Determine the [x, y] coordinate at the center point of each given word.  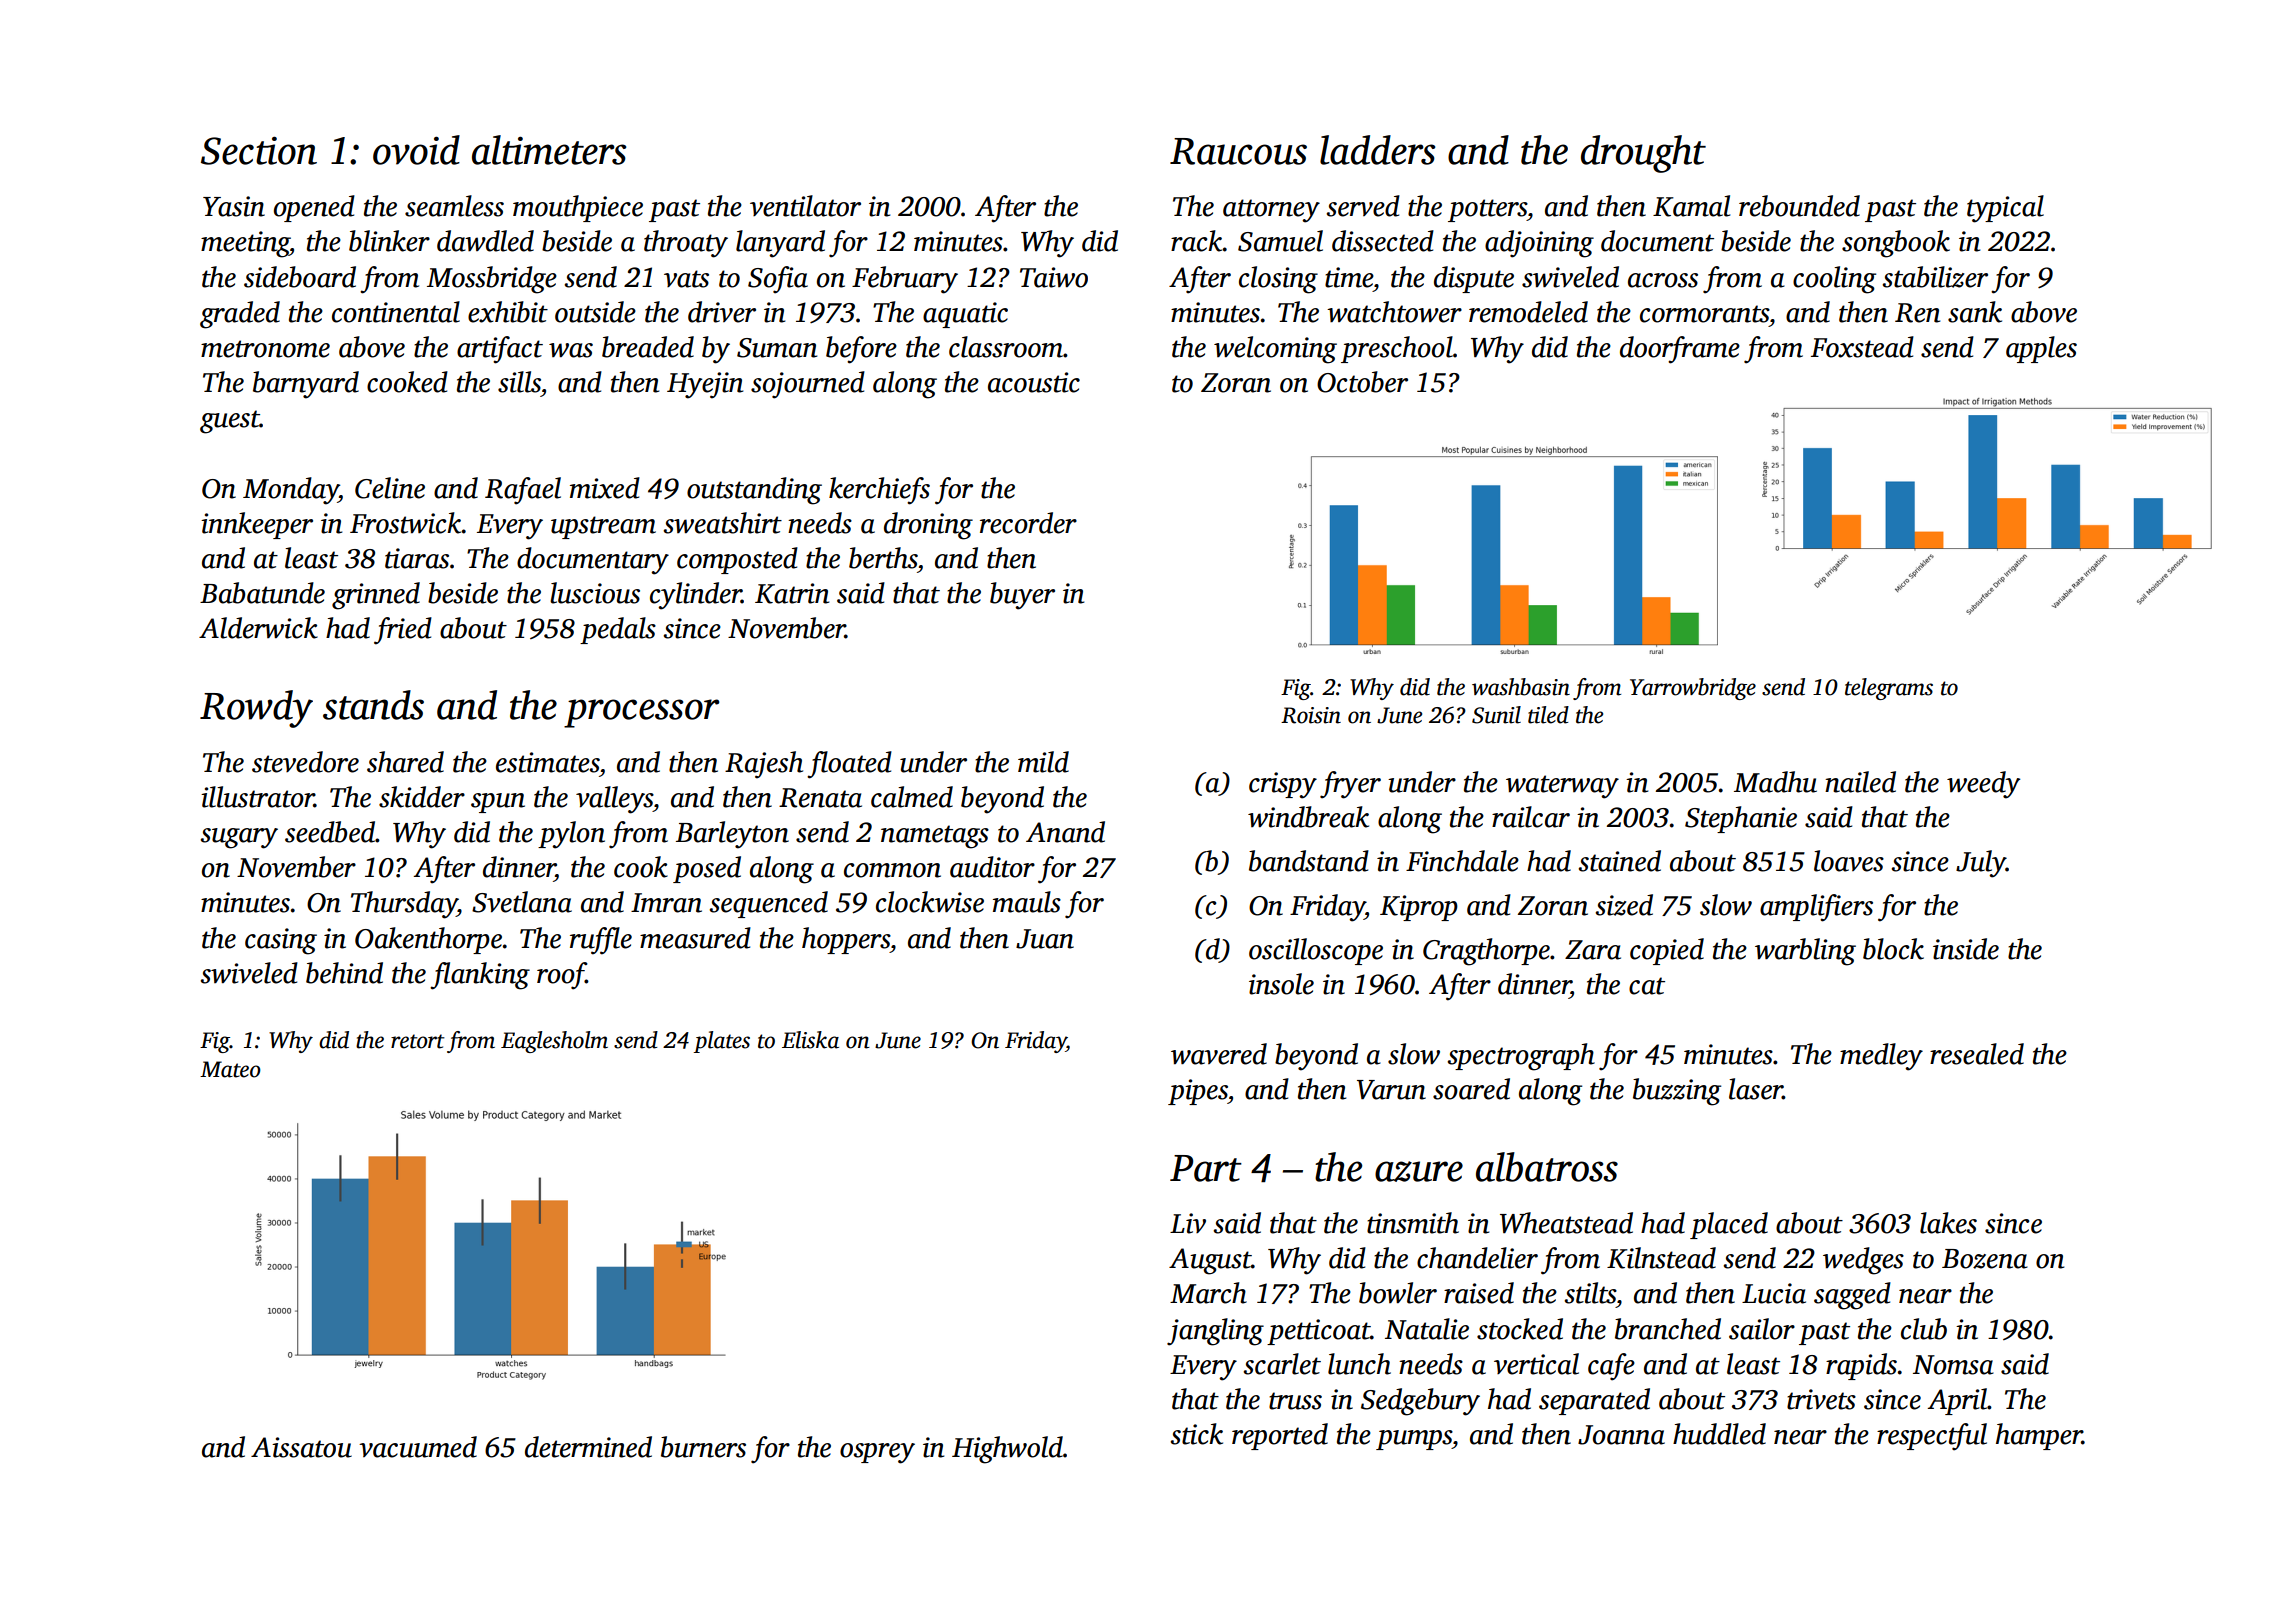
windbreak [1308, 817]
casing [281, 941]
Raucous [1238, 151]
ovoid [416, 150]
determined [588, 1447]
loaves [1849, 861]
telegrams [1889, 689]
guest [230, 422]
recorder [1028, 523]
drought [1643, 154]
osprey [877, 1453]
